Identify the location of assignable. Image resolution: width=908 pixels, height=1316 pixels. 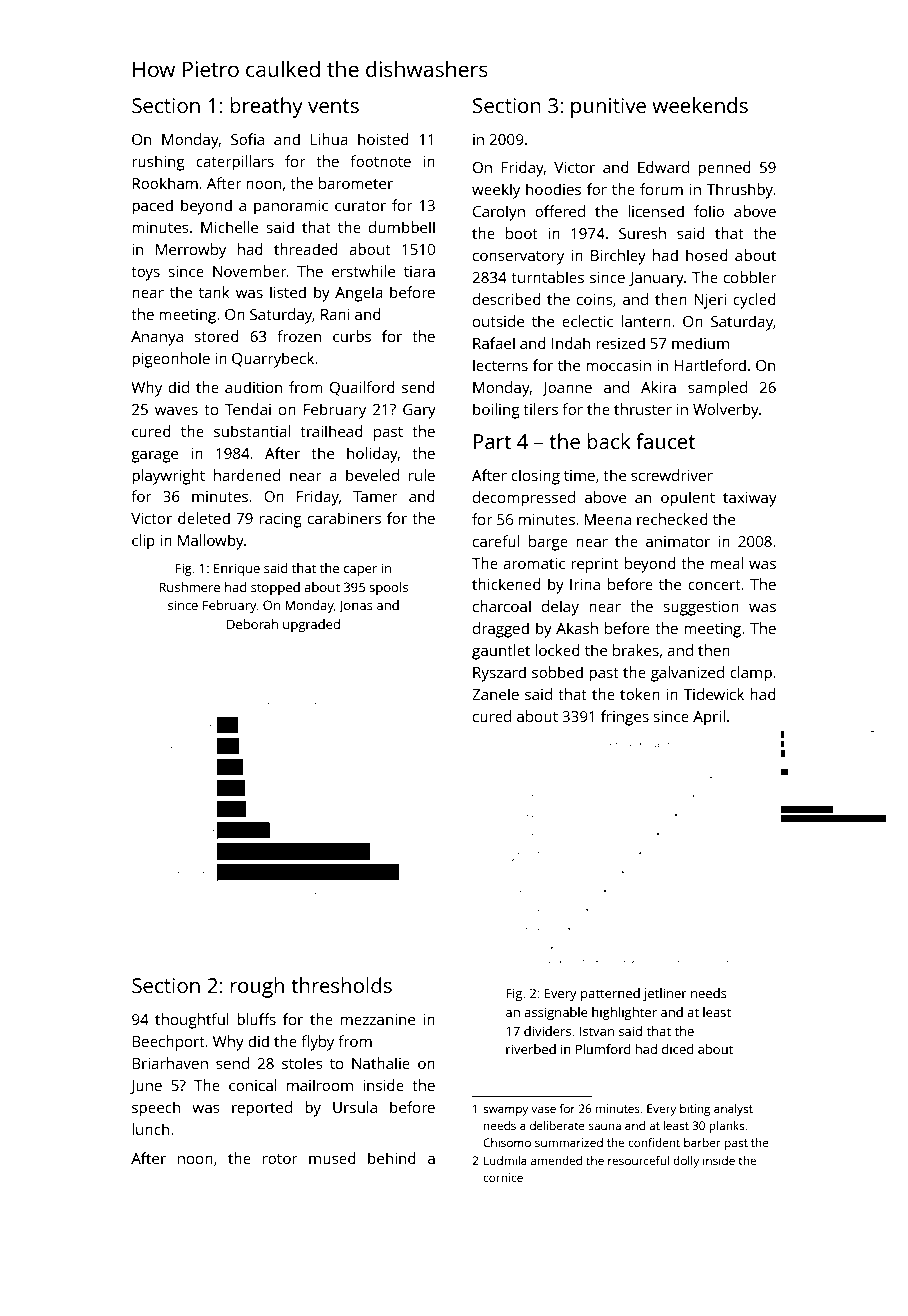
(556, 1013).
